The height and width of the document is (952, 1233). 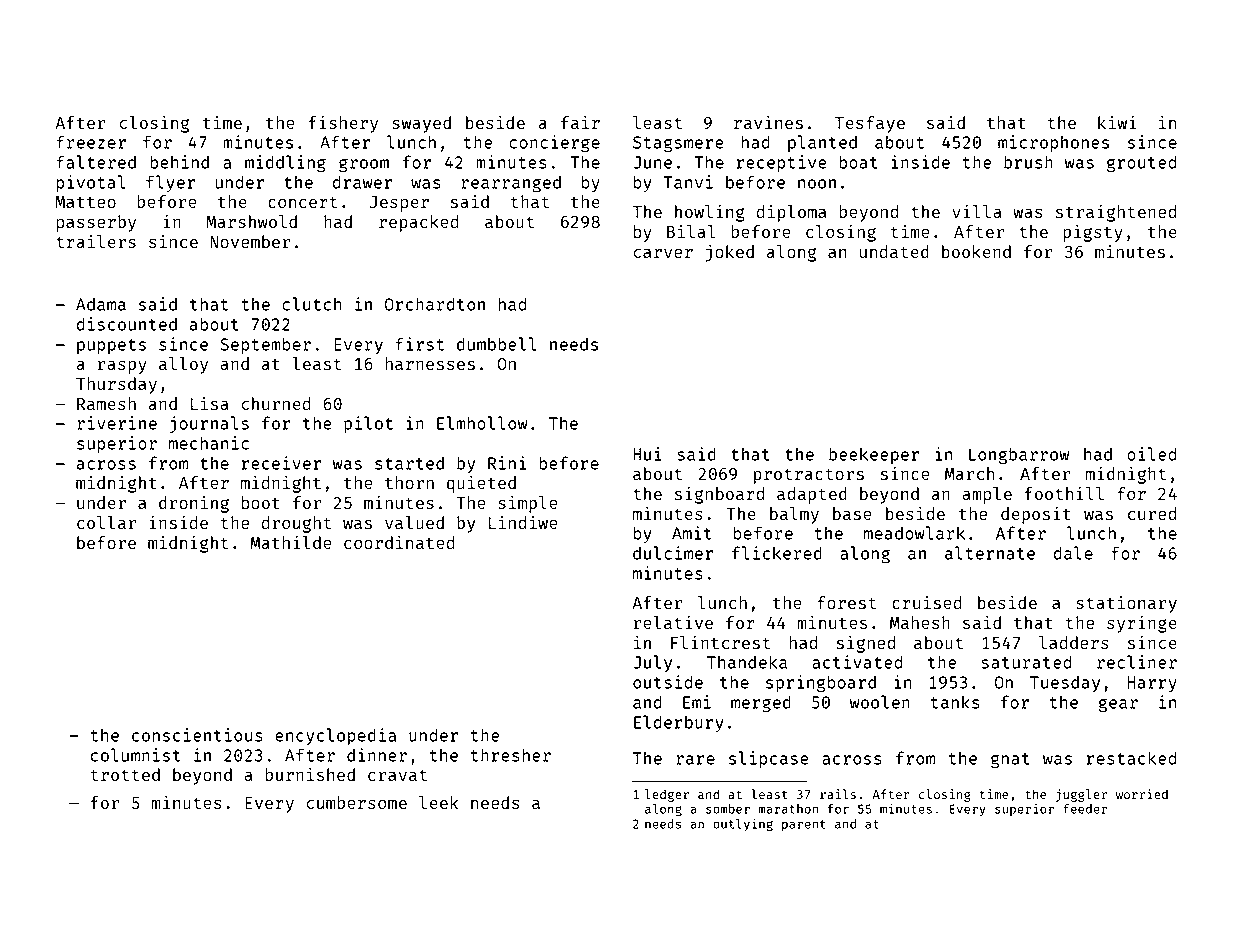 I want to click on Hui, so click(x=647, y=454).
